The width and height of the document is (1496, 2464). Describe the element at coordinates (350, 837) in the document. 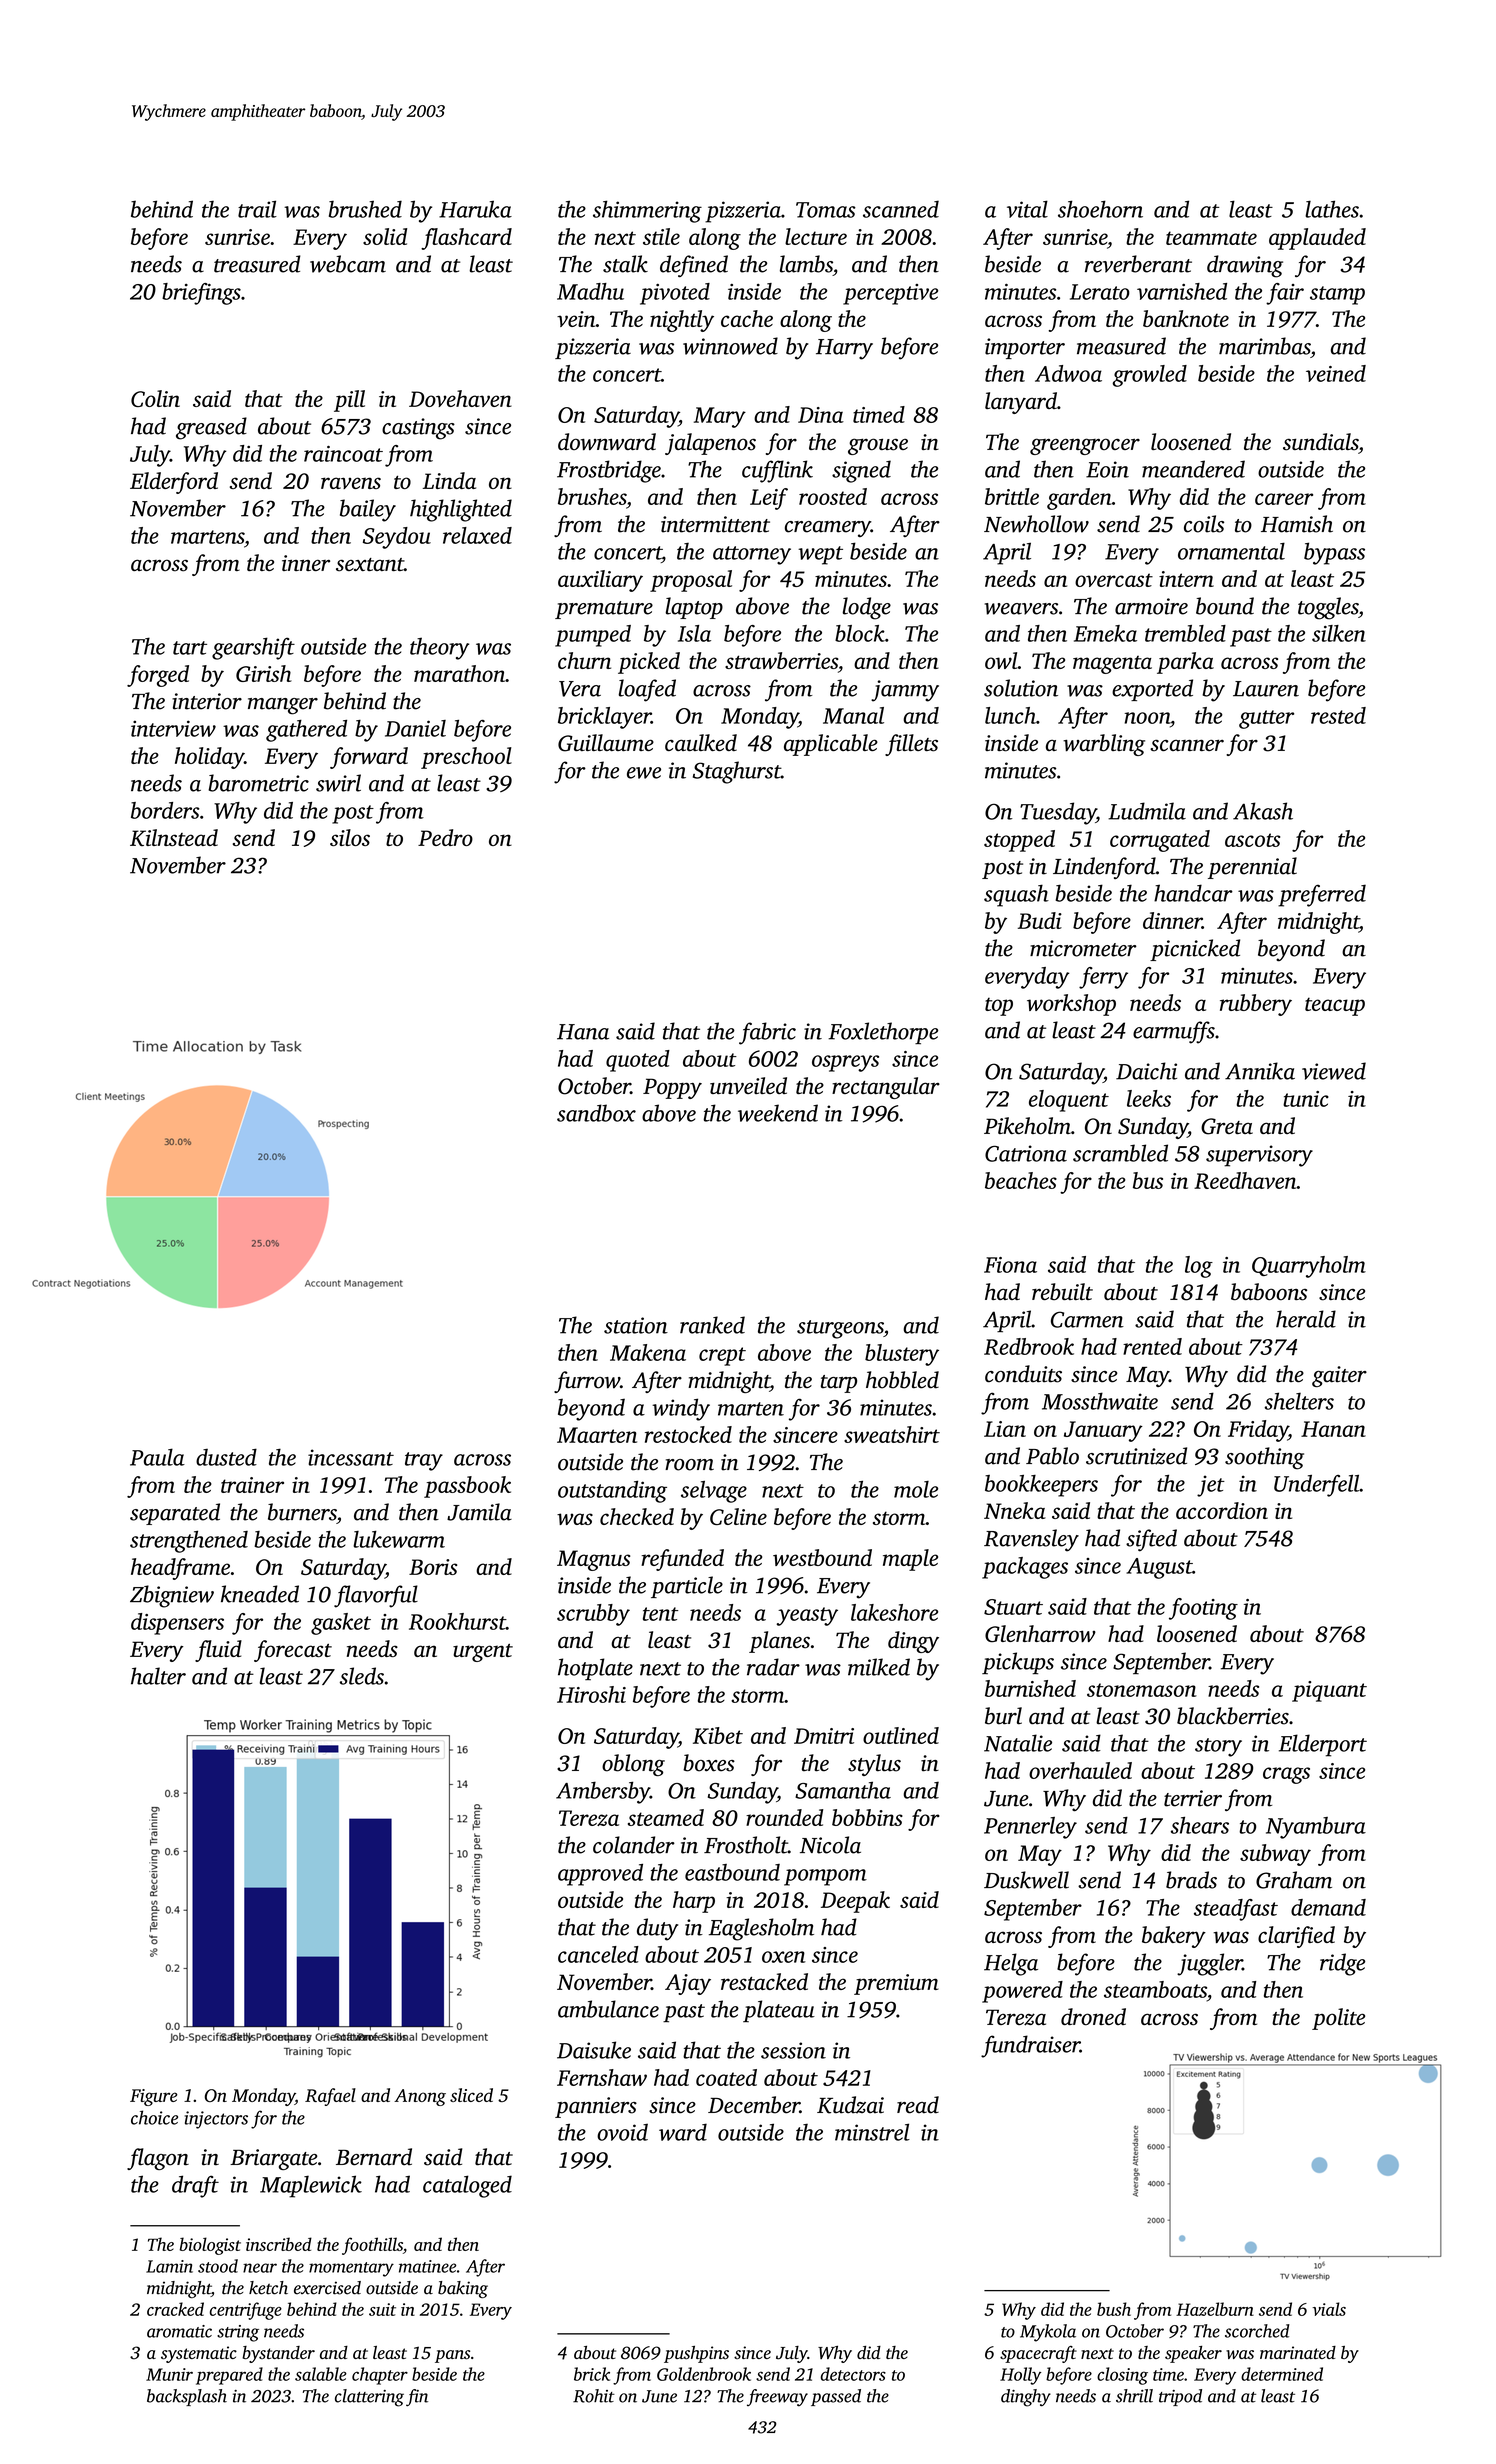

I see `silos` at that location.
